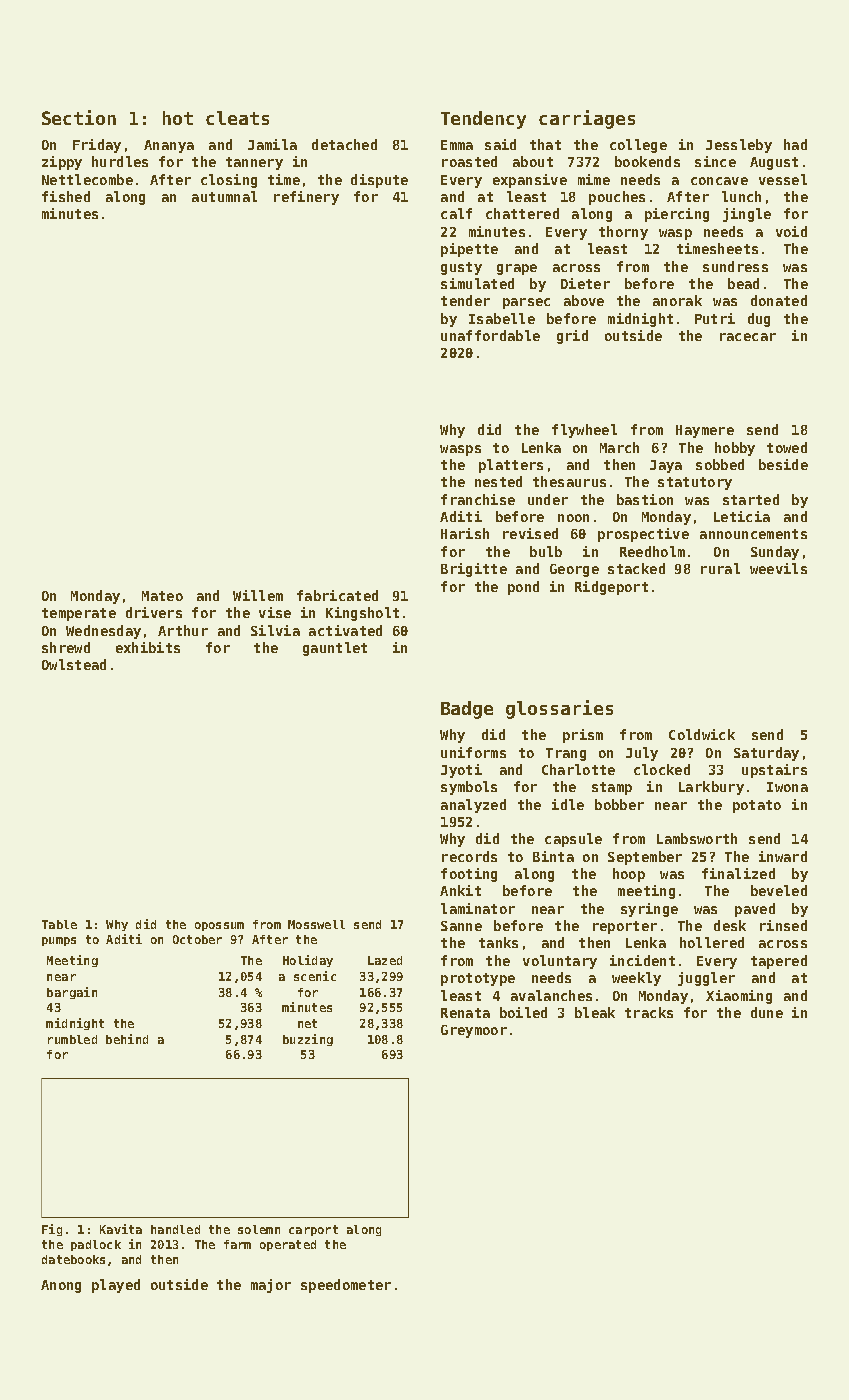 Image resolution: width=849 pixels, height=1400 pixels. What do you see at coordinates (79, 614) in the screenshot?
I see `temperate` at bounding box center [79, 614].
